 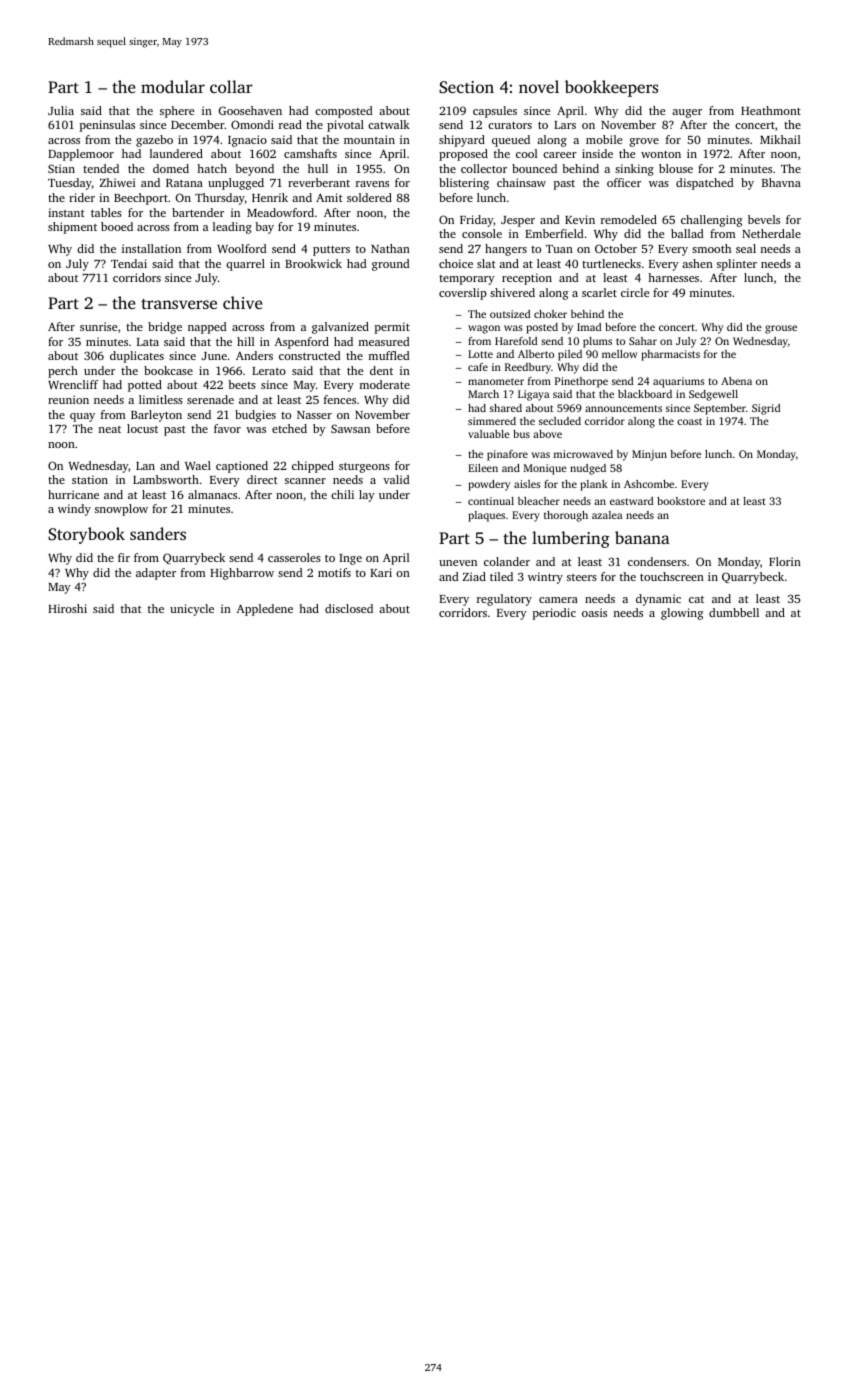 What do you see at coordinates (635, 292) in the image?
I see `circle` at bounding box center [635, 292].
